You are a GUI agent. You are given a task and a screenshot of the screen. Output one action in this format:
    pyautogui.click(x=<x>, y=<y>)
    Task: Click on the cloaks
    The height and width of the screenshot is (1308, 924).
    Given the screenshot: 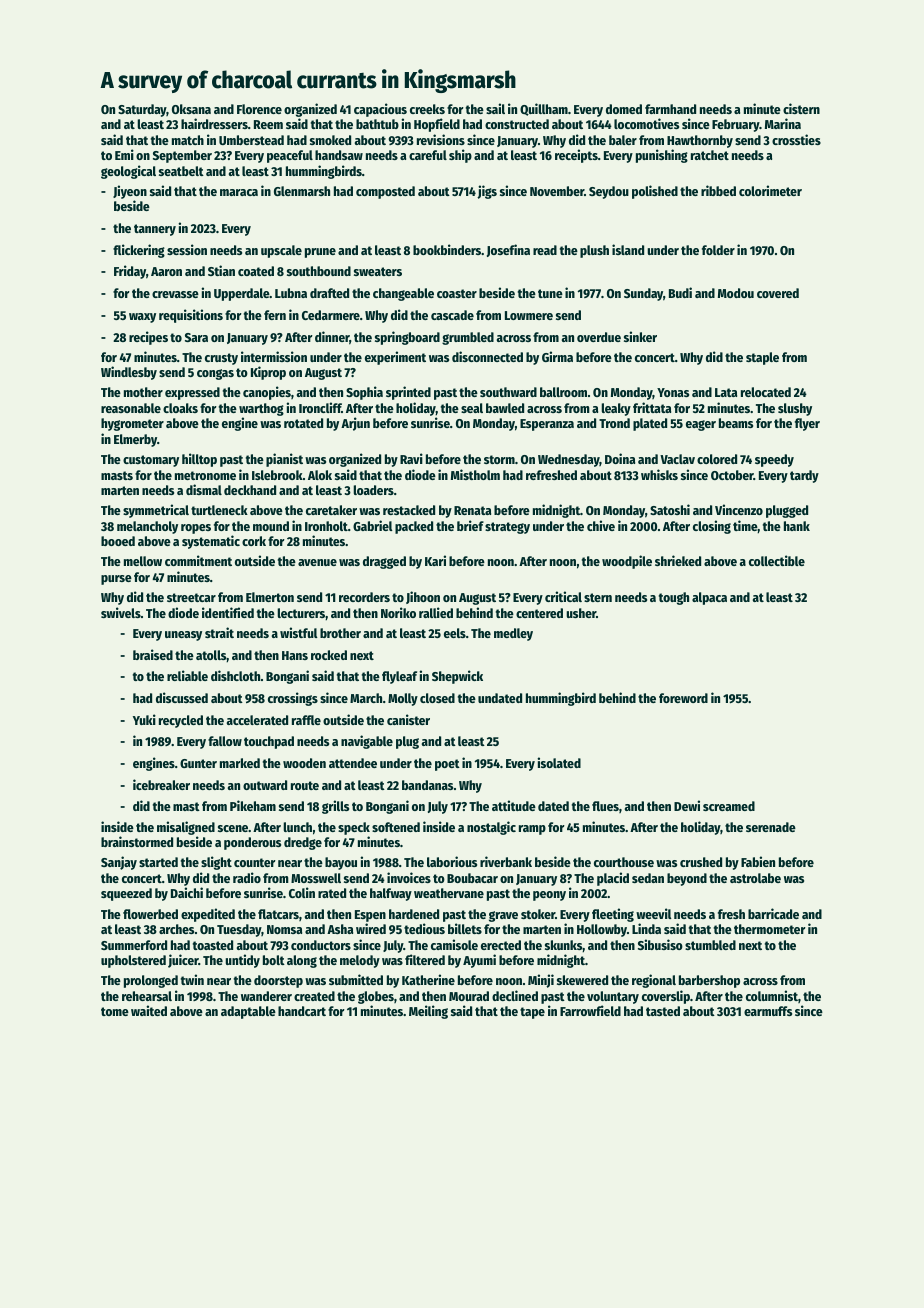 What is the action you would take?
    pyautogui.click(x=180, y=408)
